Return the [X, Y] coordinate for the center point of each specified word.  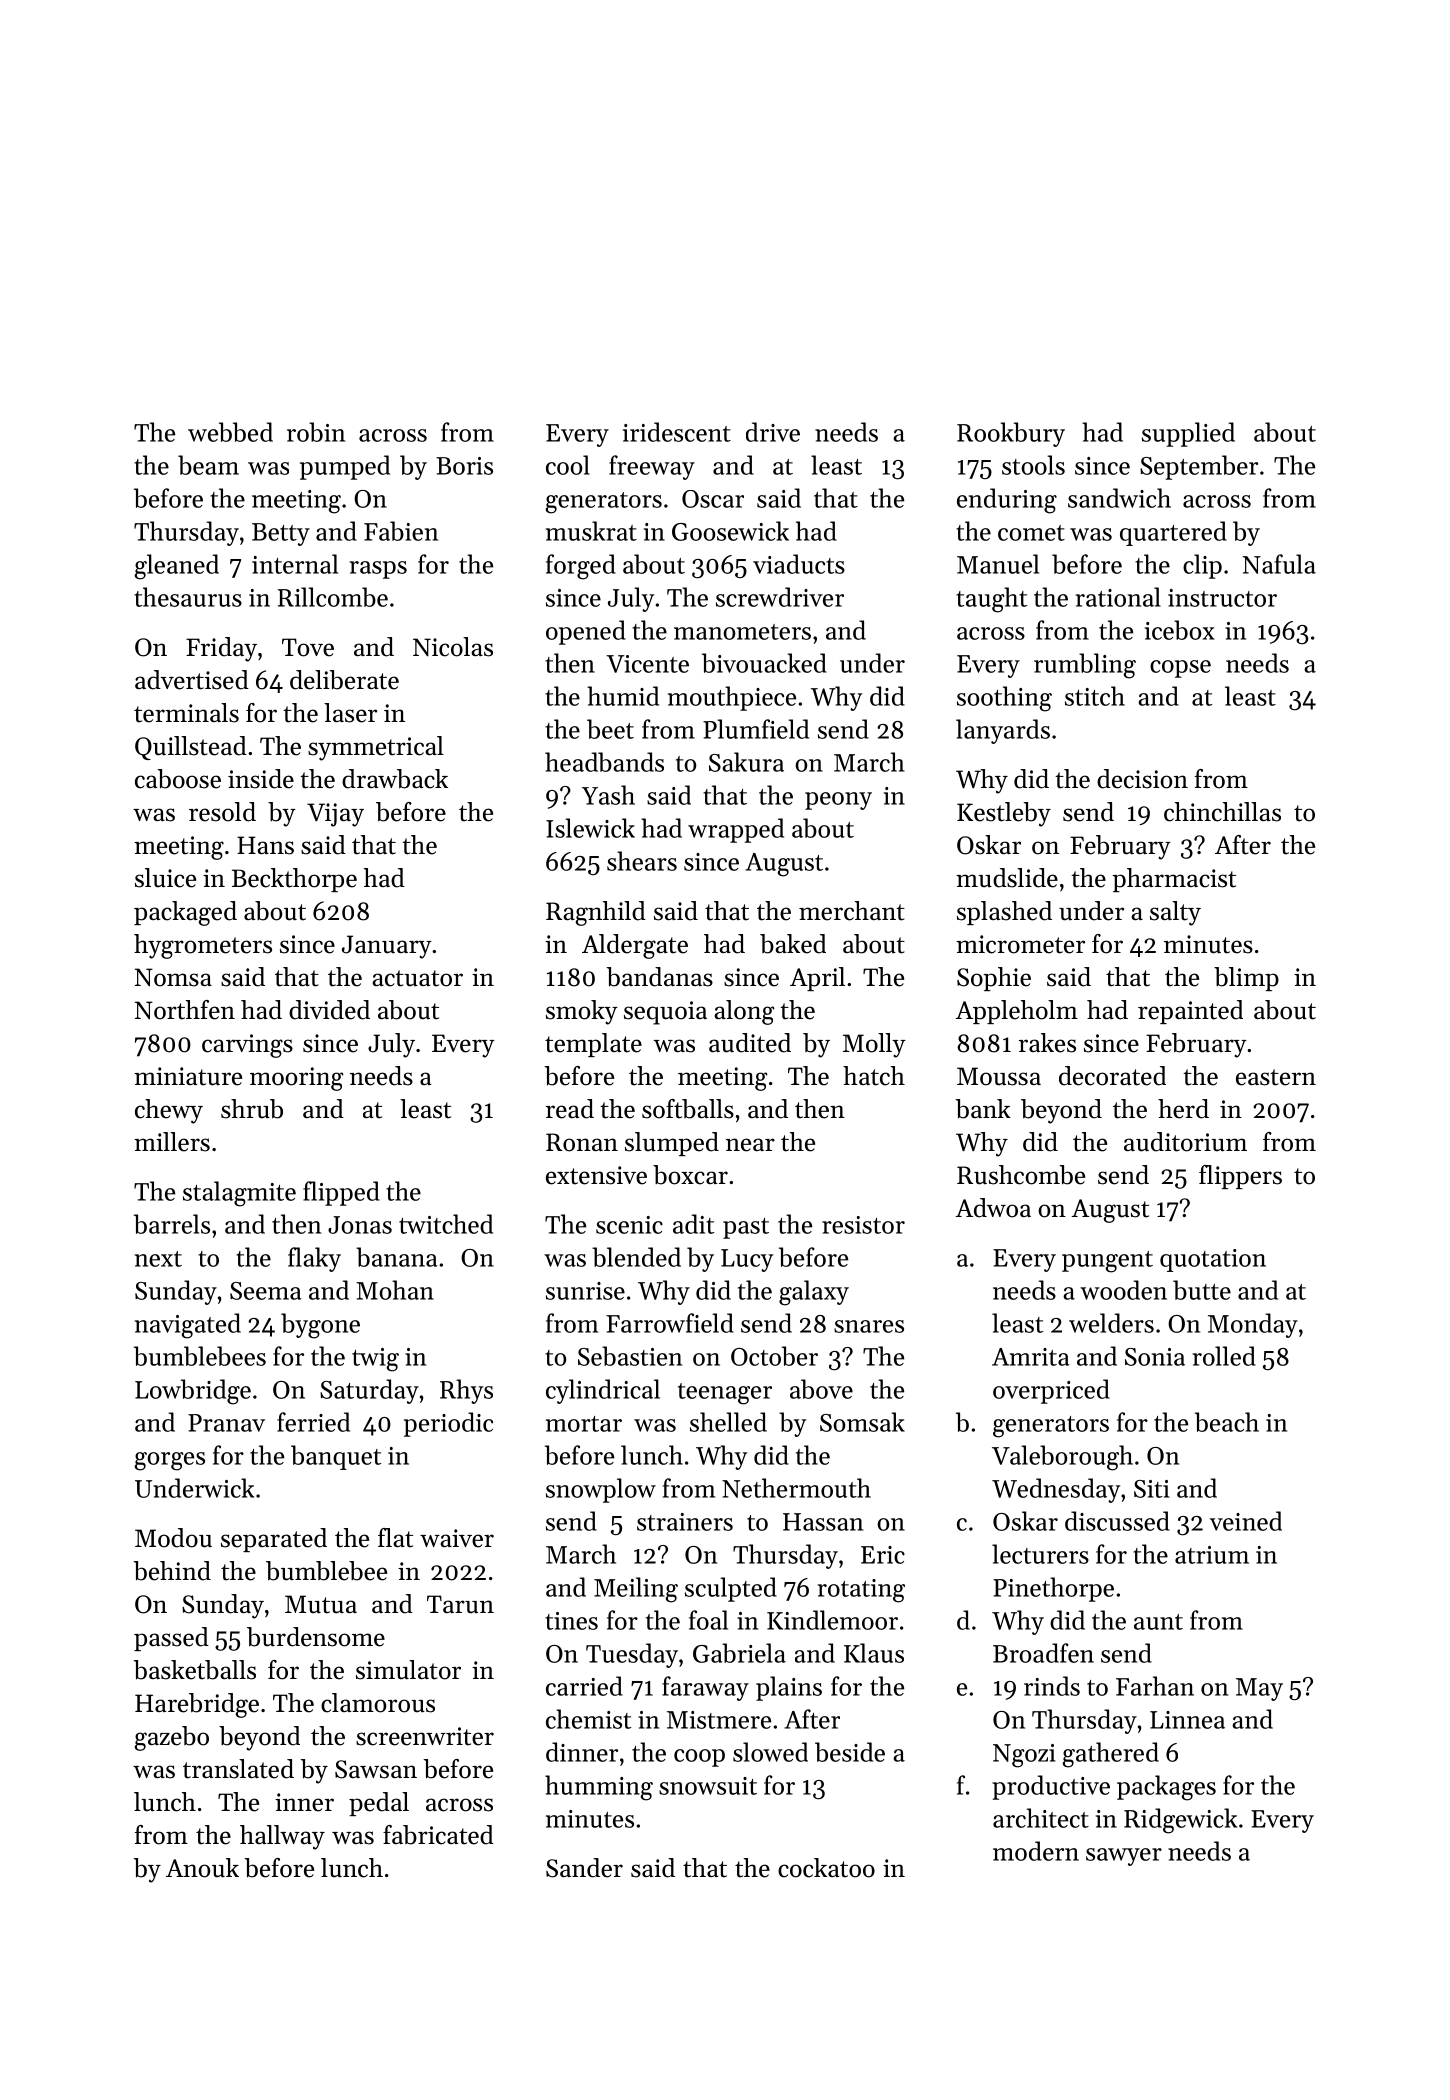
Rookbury [1011, 434]
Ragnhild [596, 913]
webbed [230, 432]
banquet [336, 1457]
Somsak [862, 1422]
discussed [1117, 1521]
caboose [178, 779]
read [570, 1109]
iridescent [677, 432]
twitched [446, 1224]
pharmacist [1174, 880]
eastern [1276, 1077]
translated [238, 1769]
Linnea [1187, 1720]
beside [850, 1752]
